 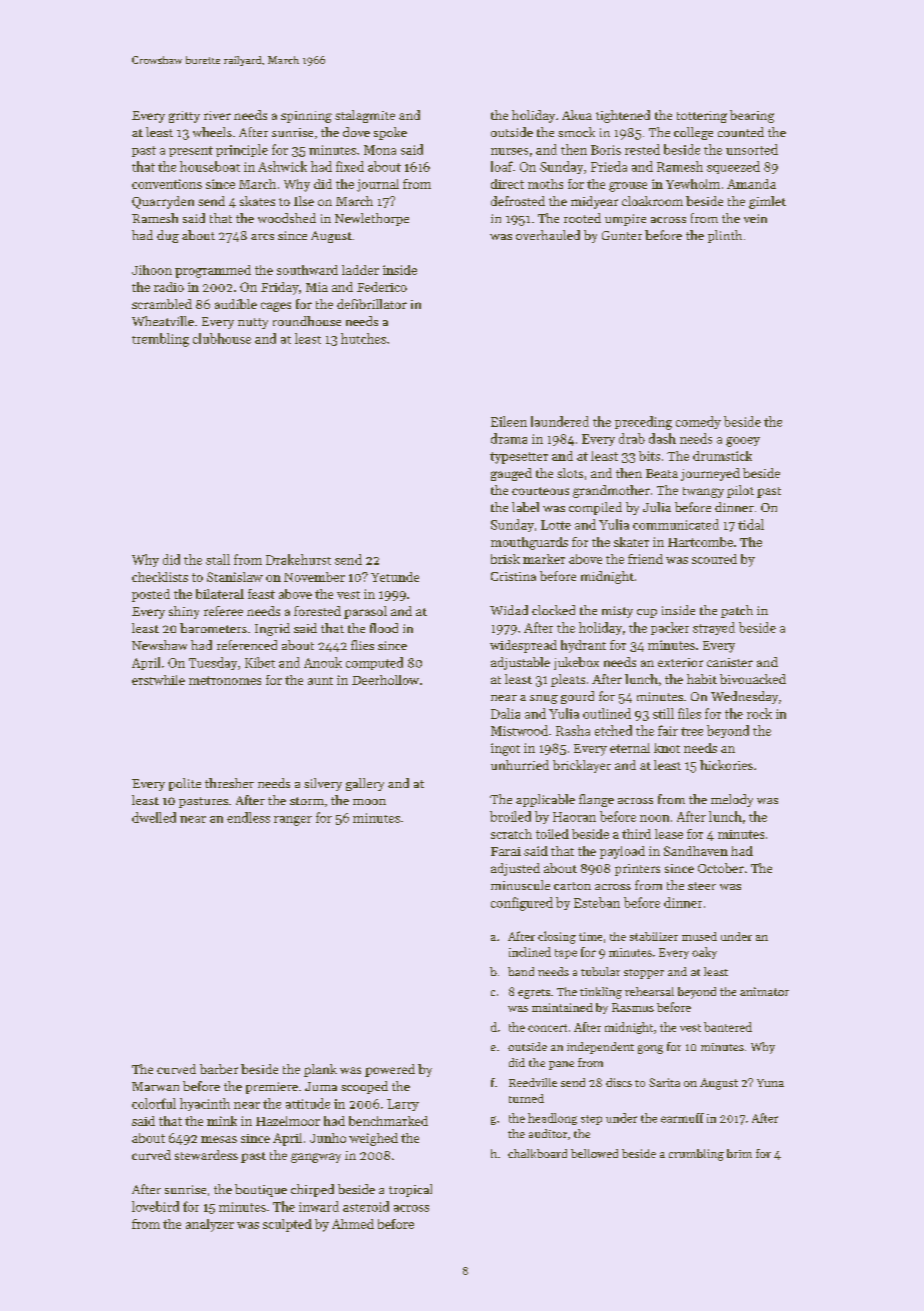 I want to click on dwelled, so click(x=154, y=817).
